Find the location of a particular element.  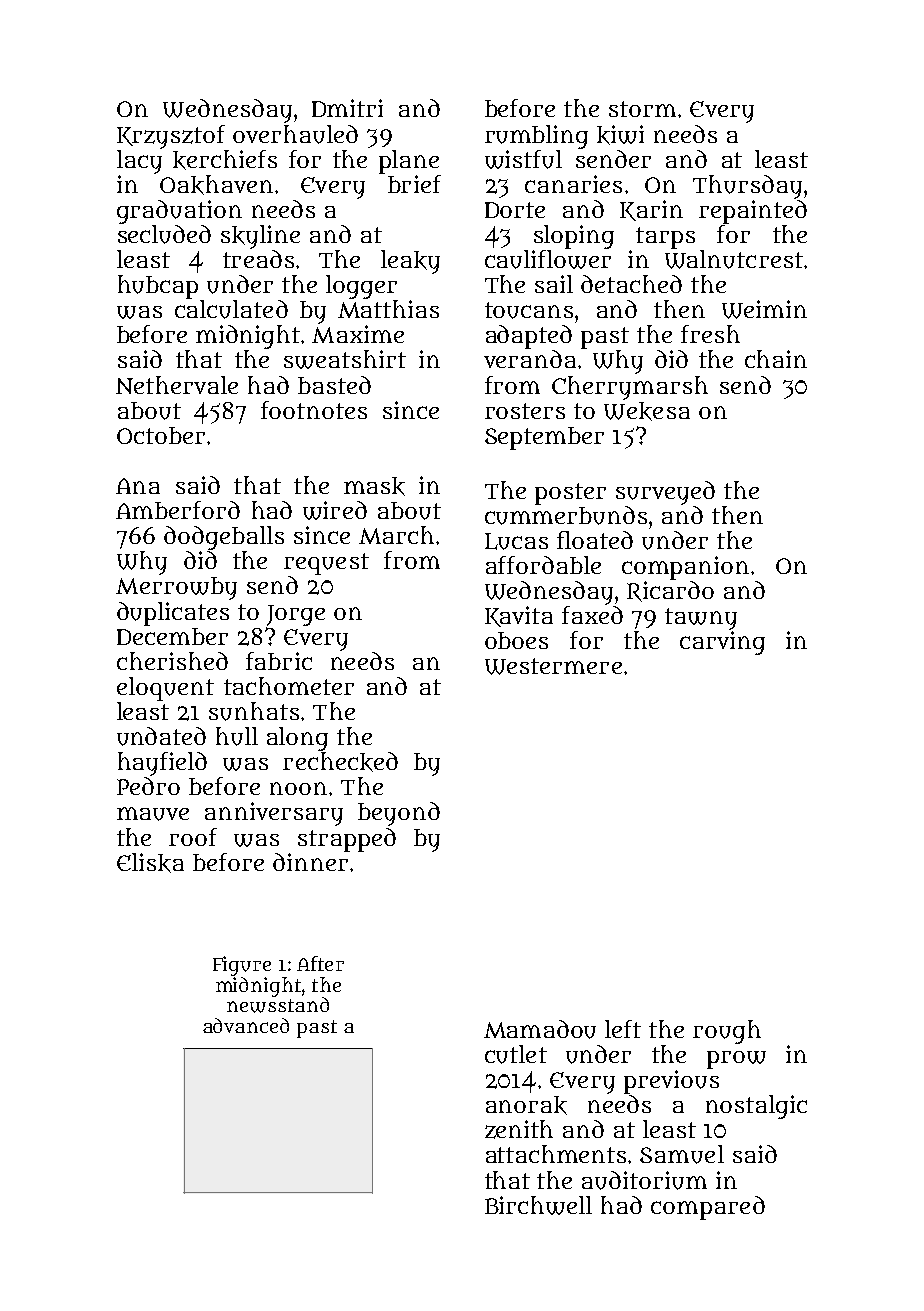

kiwi is located at coordinates (620, 135).
